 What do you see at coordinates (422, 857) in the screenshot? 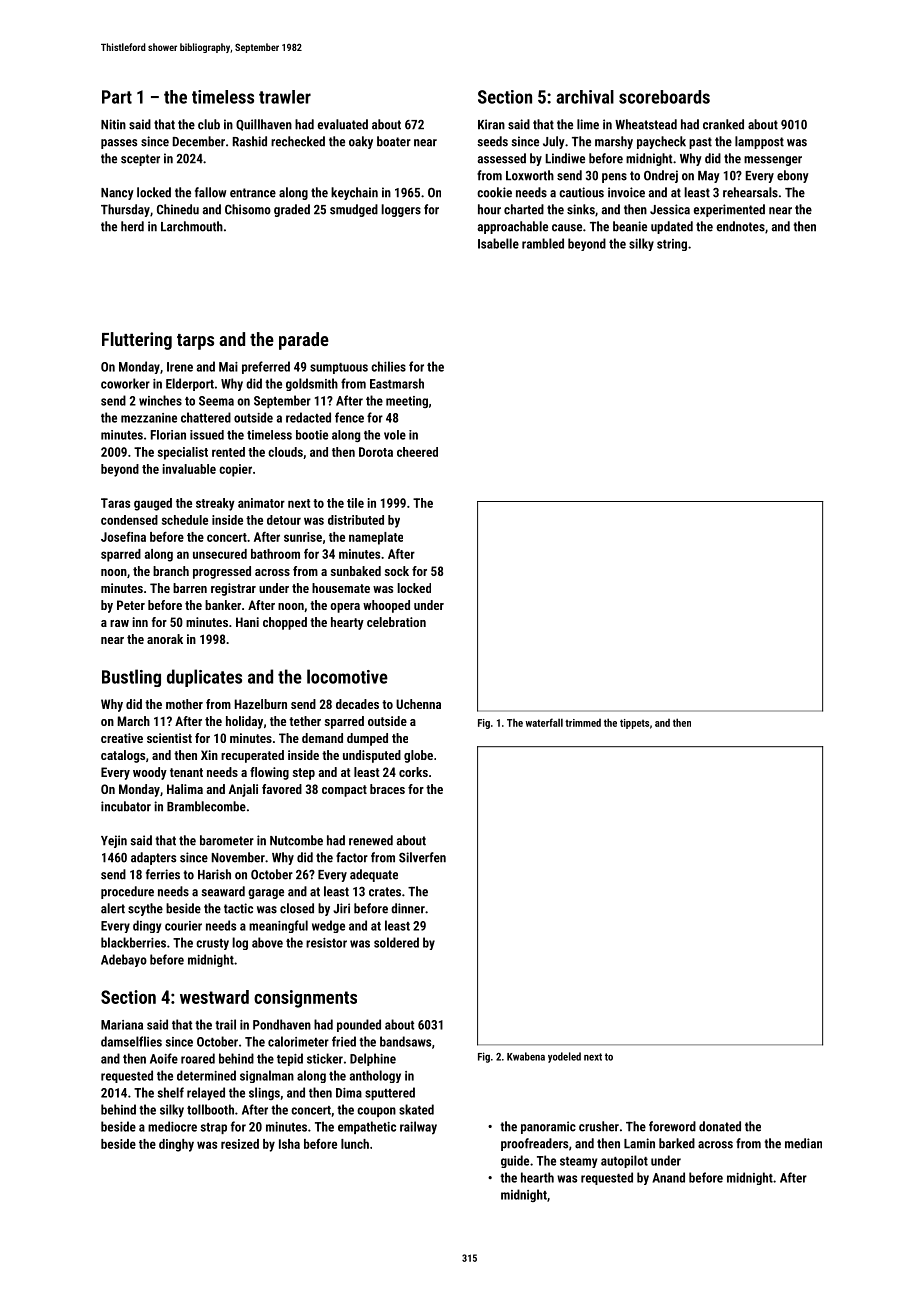
I see `Silverfen` at bounding box center [422, 857].
